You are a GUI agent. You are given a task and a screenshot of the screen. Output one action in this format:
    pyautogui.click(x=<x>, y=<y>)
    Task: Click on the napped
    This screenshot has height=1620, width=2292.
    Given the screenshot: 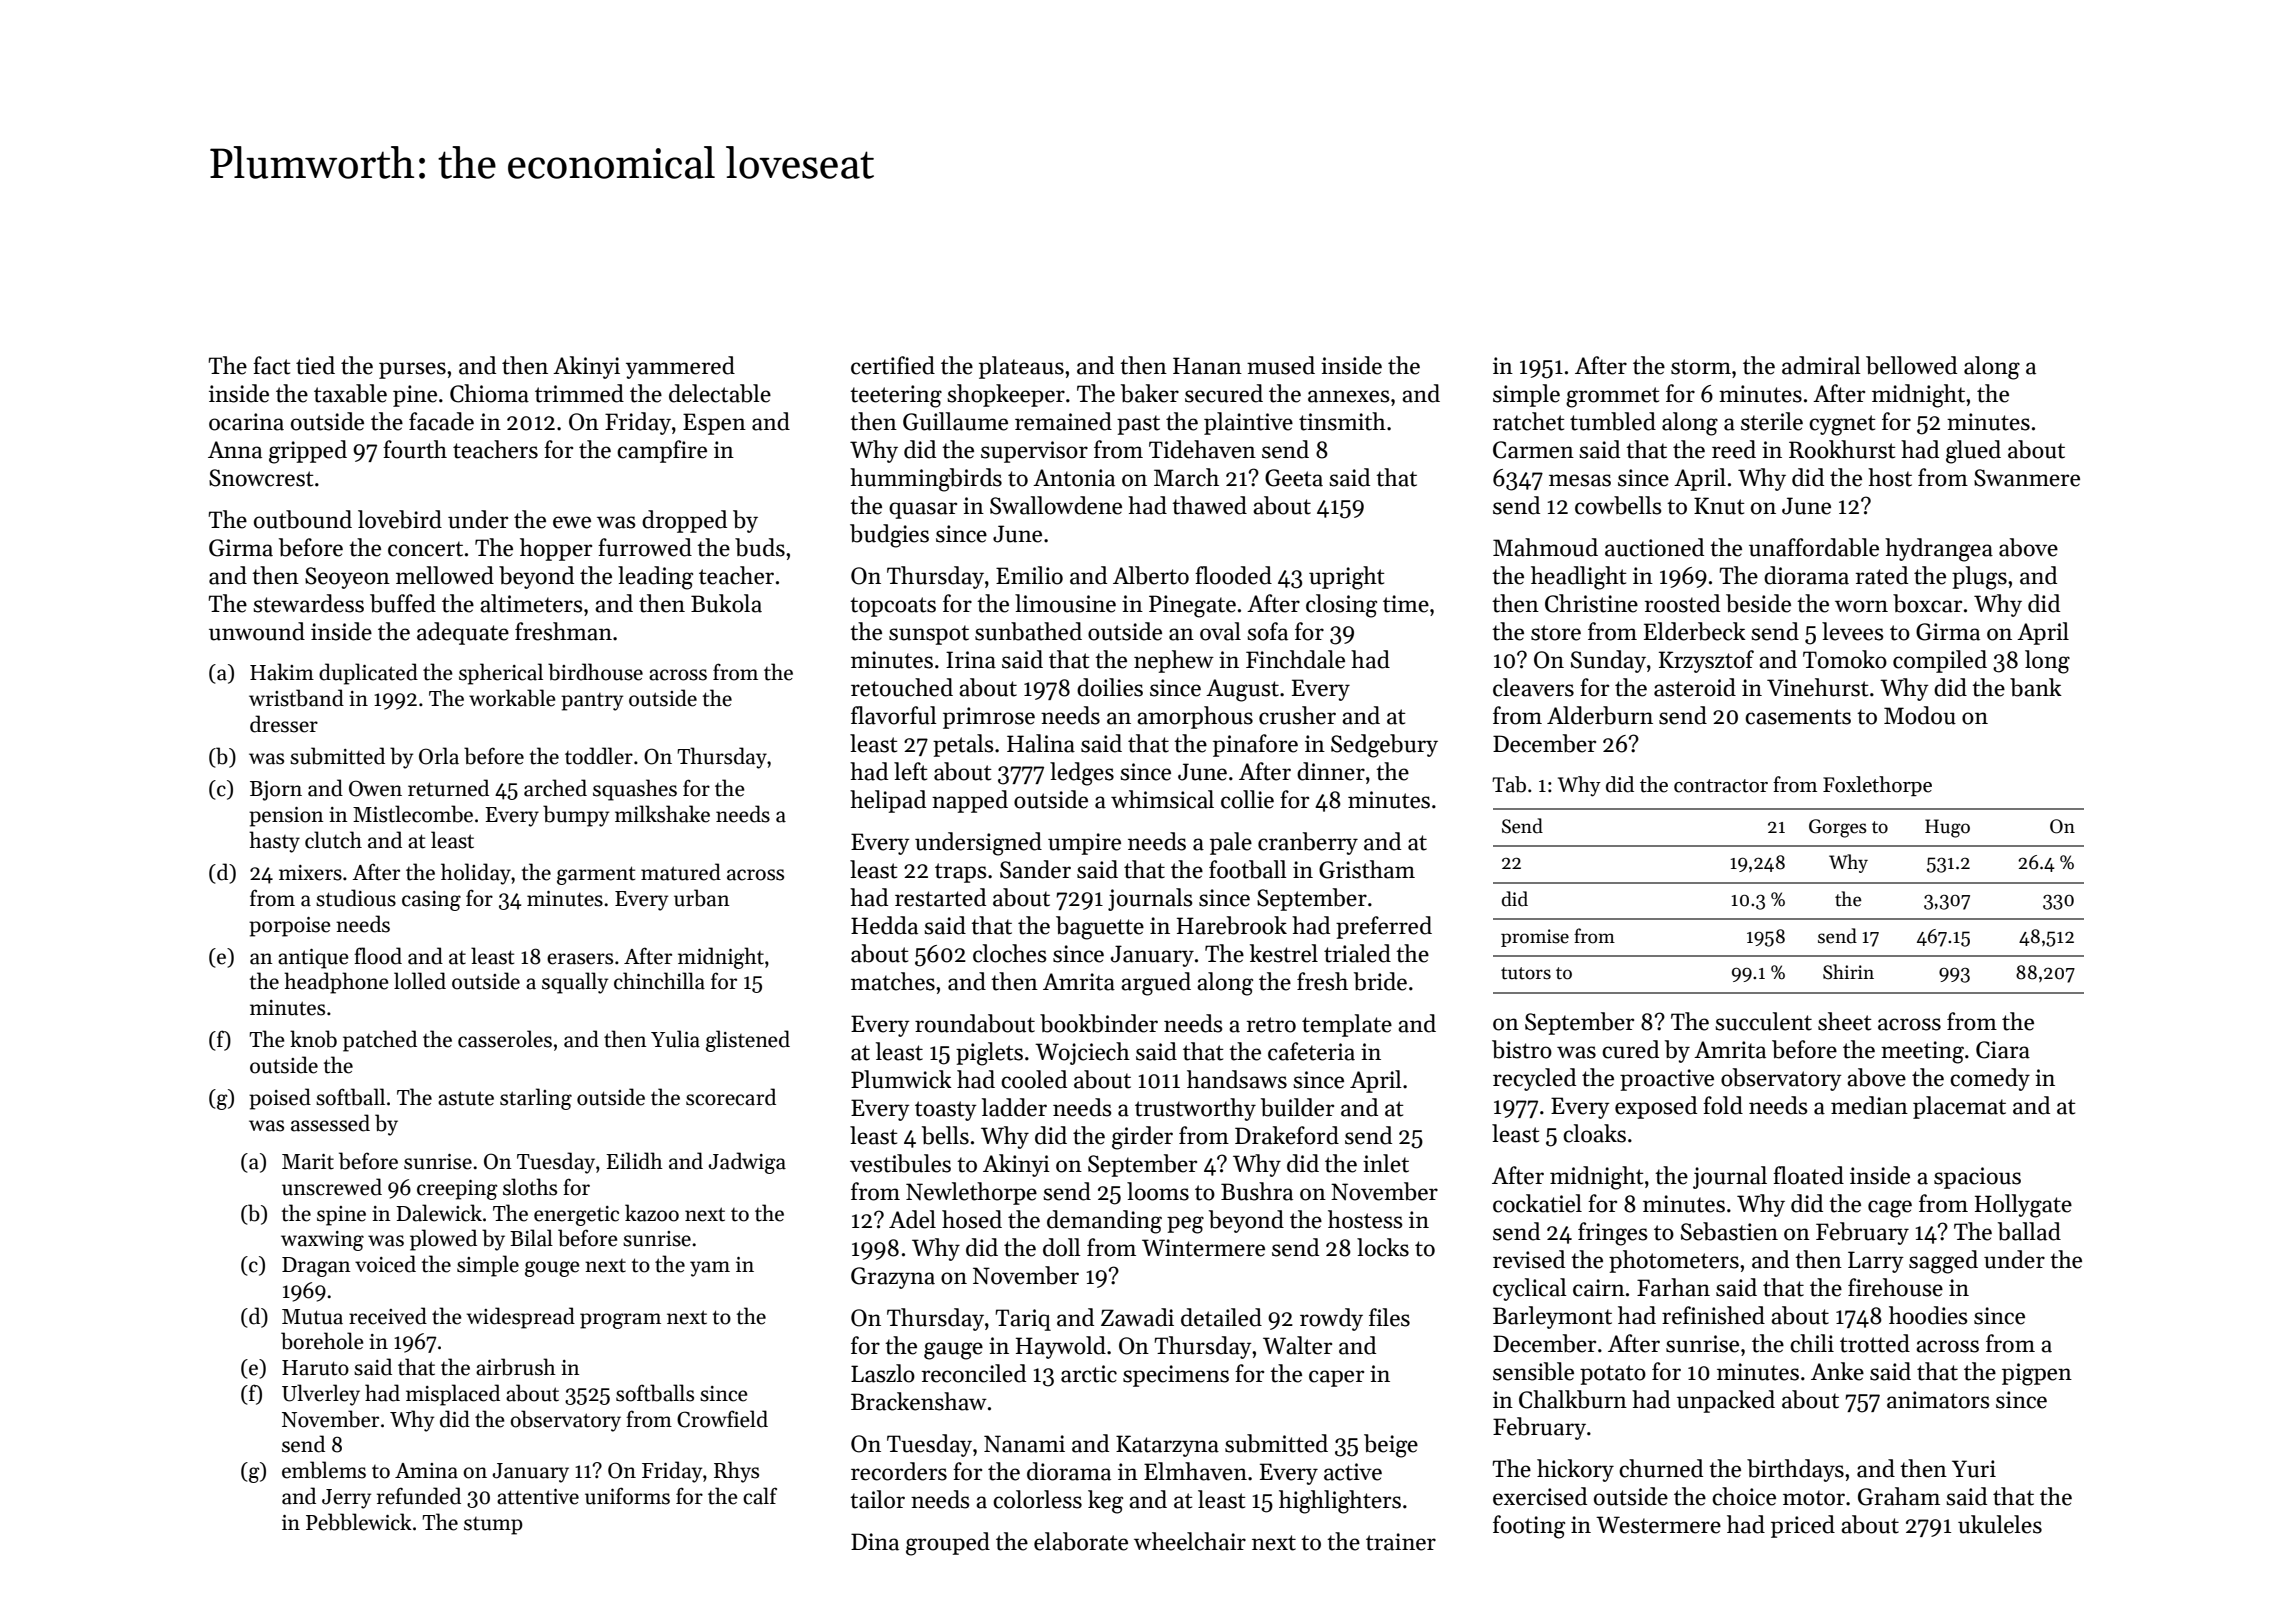 What is the action you would take?
    pyautogui.click(x=970, y=801)
